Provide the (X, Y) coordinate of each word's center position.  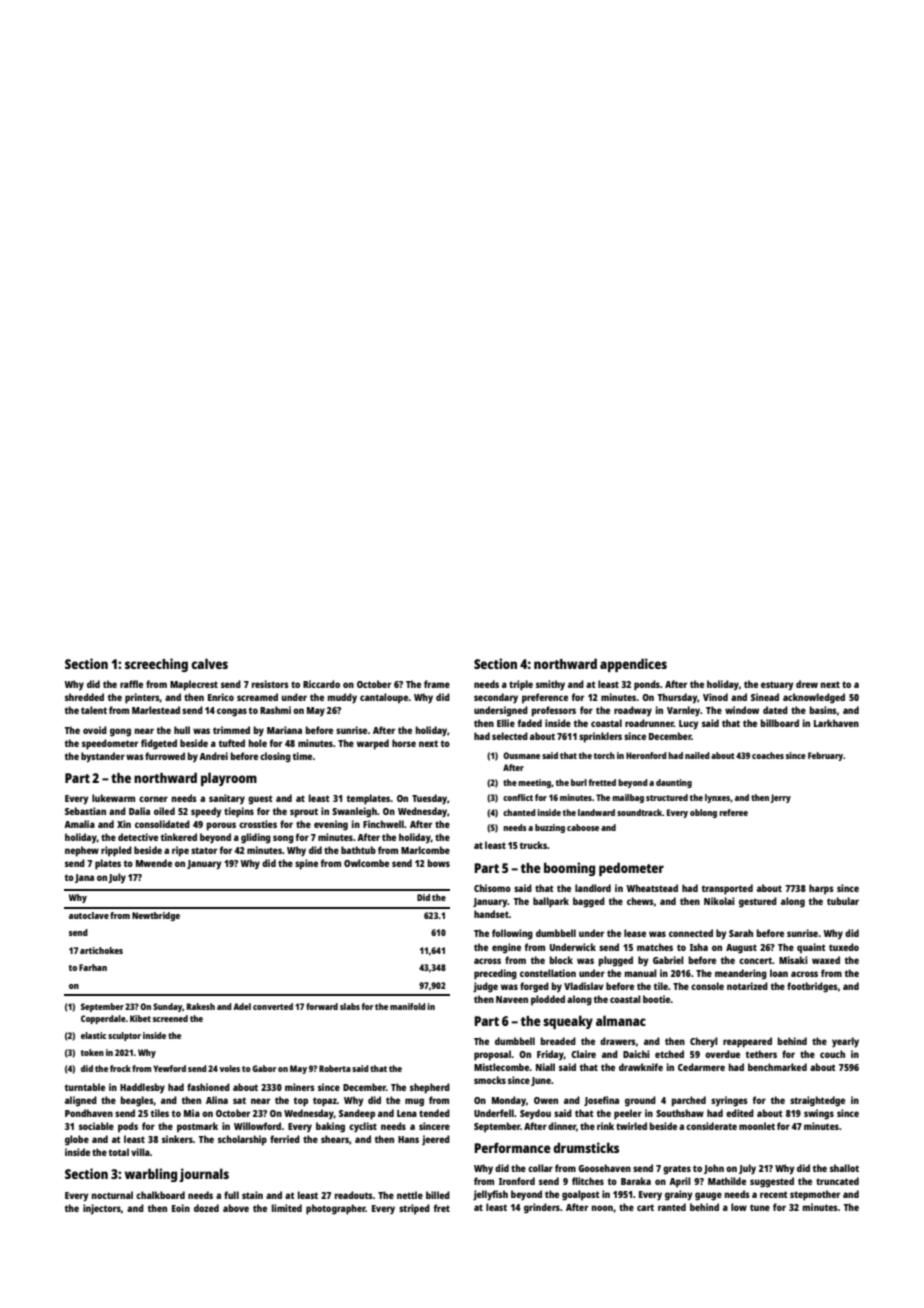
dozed (206, 1208)
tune (760, 1207)
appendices (633, 665)
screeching (156, 665)
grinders (542, 1208)
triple (521, 685)
